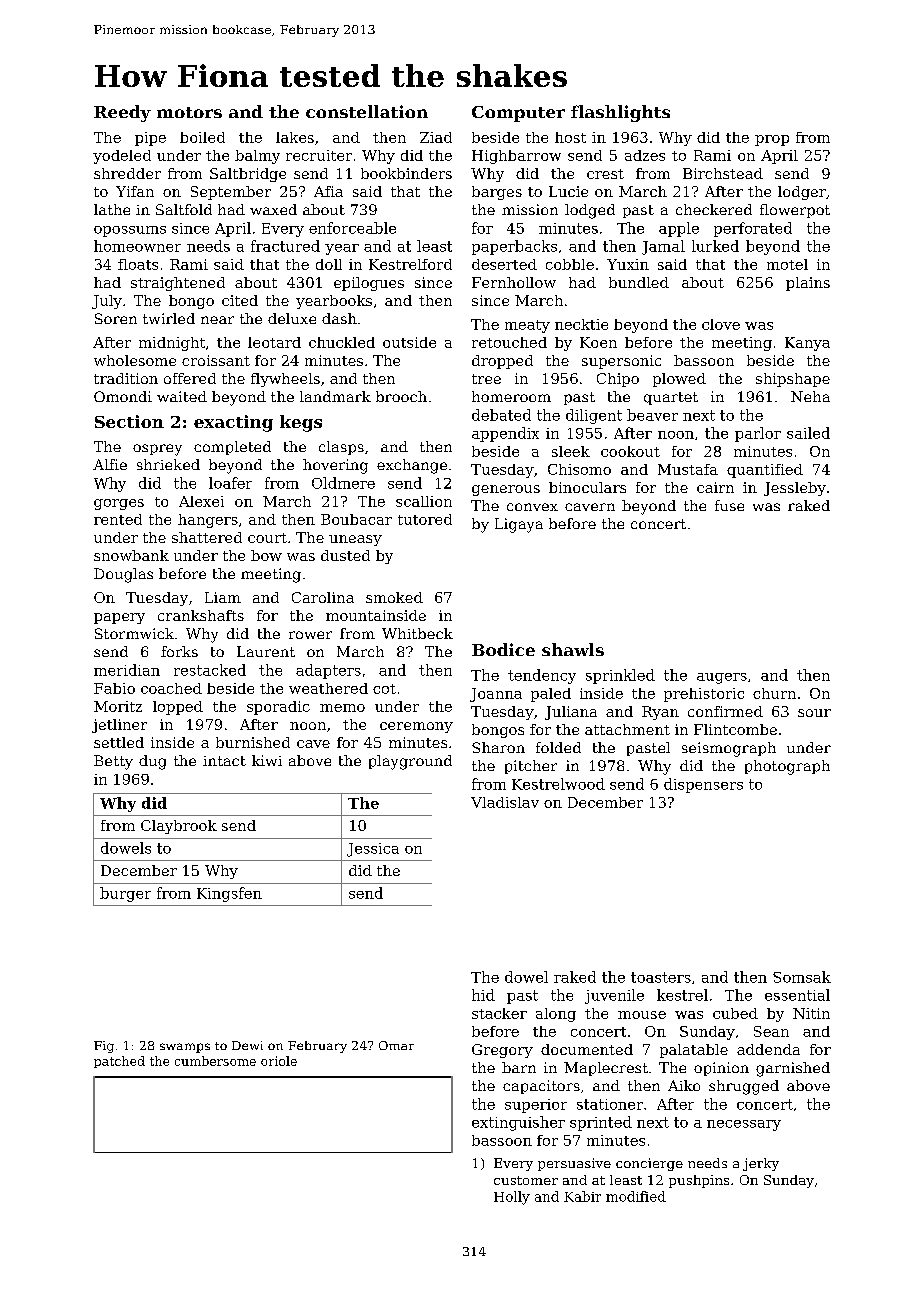 This screenshot has height=1308, width=924. What do you see at coordinates (512, 1198) in the screenshot?
I see `Holly` at bounding box center [512, 1198].
